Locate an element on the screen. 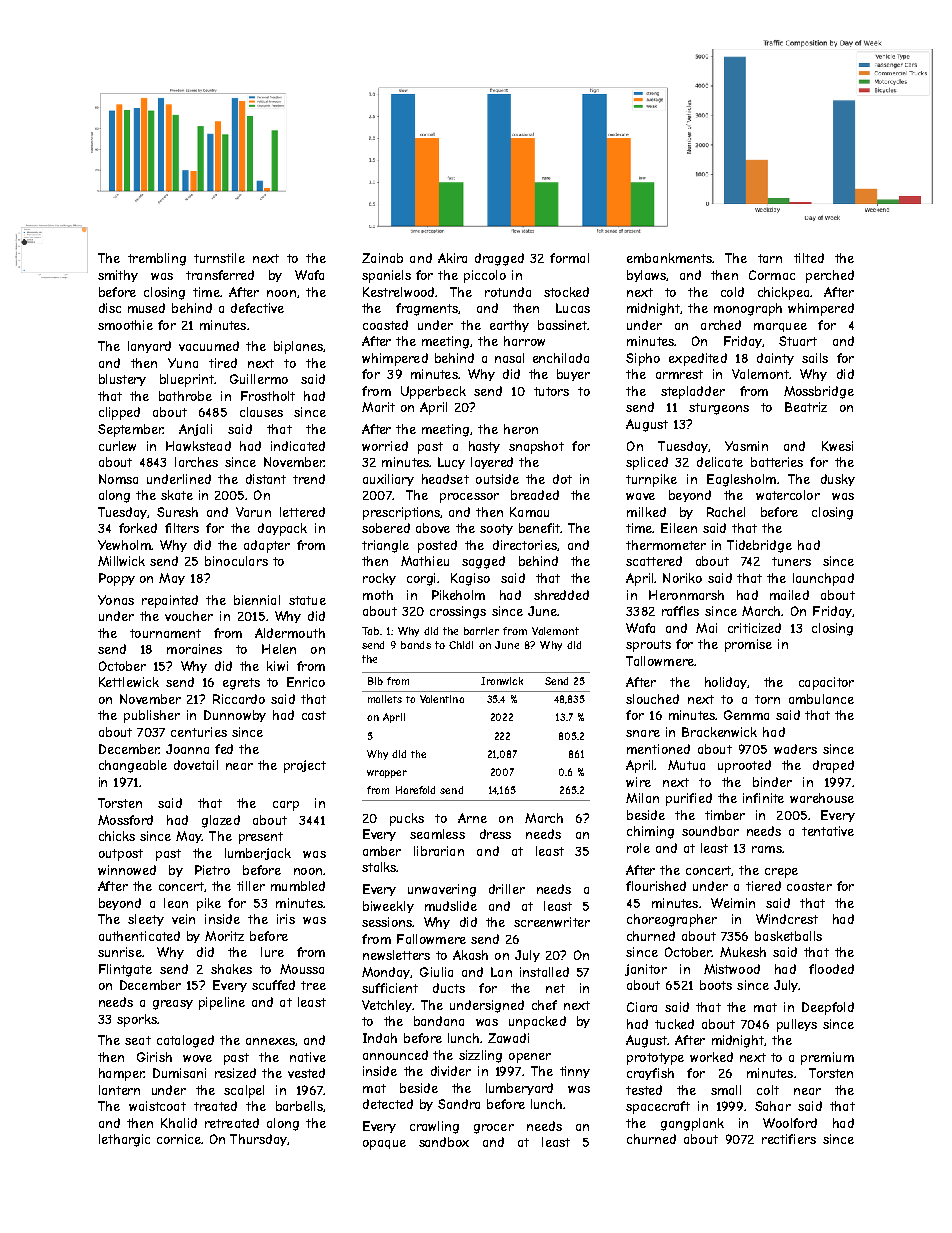 The image size is (952, 1233). dusky is located at coordinates (838, 480).
